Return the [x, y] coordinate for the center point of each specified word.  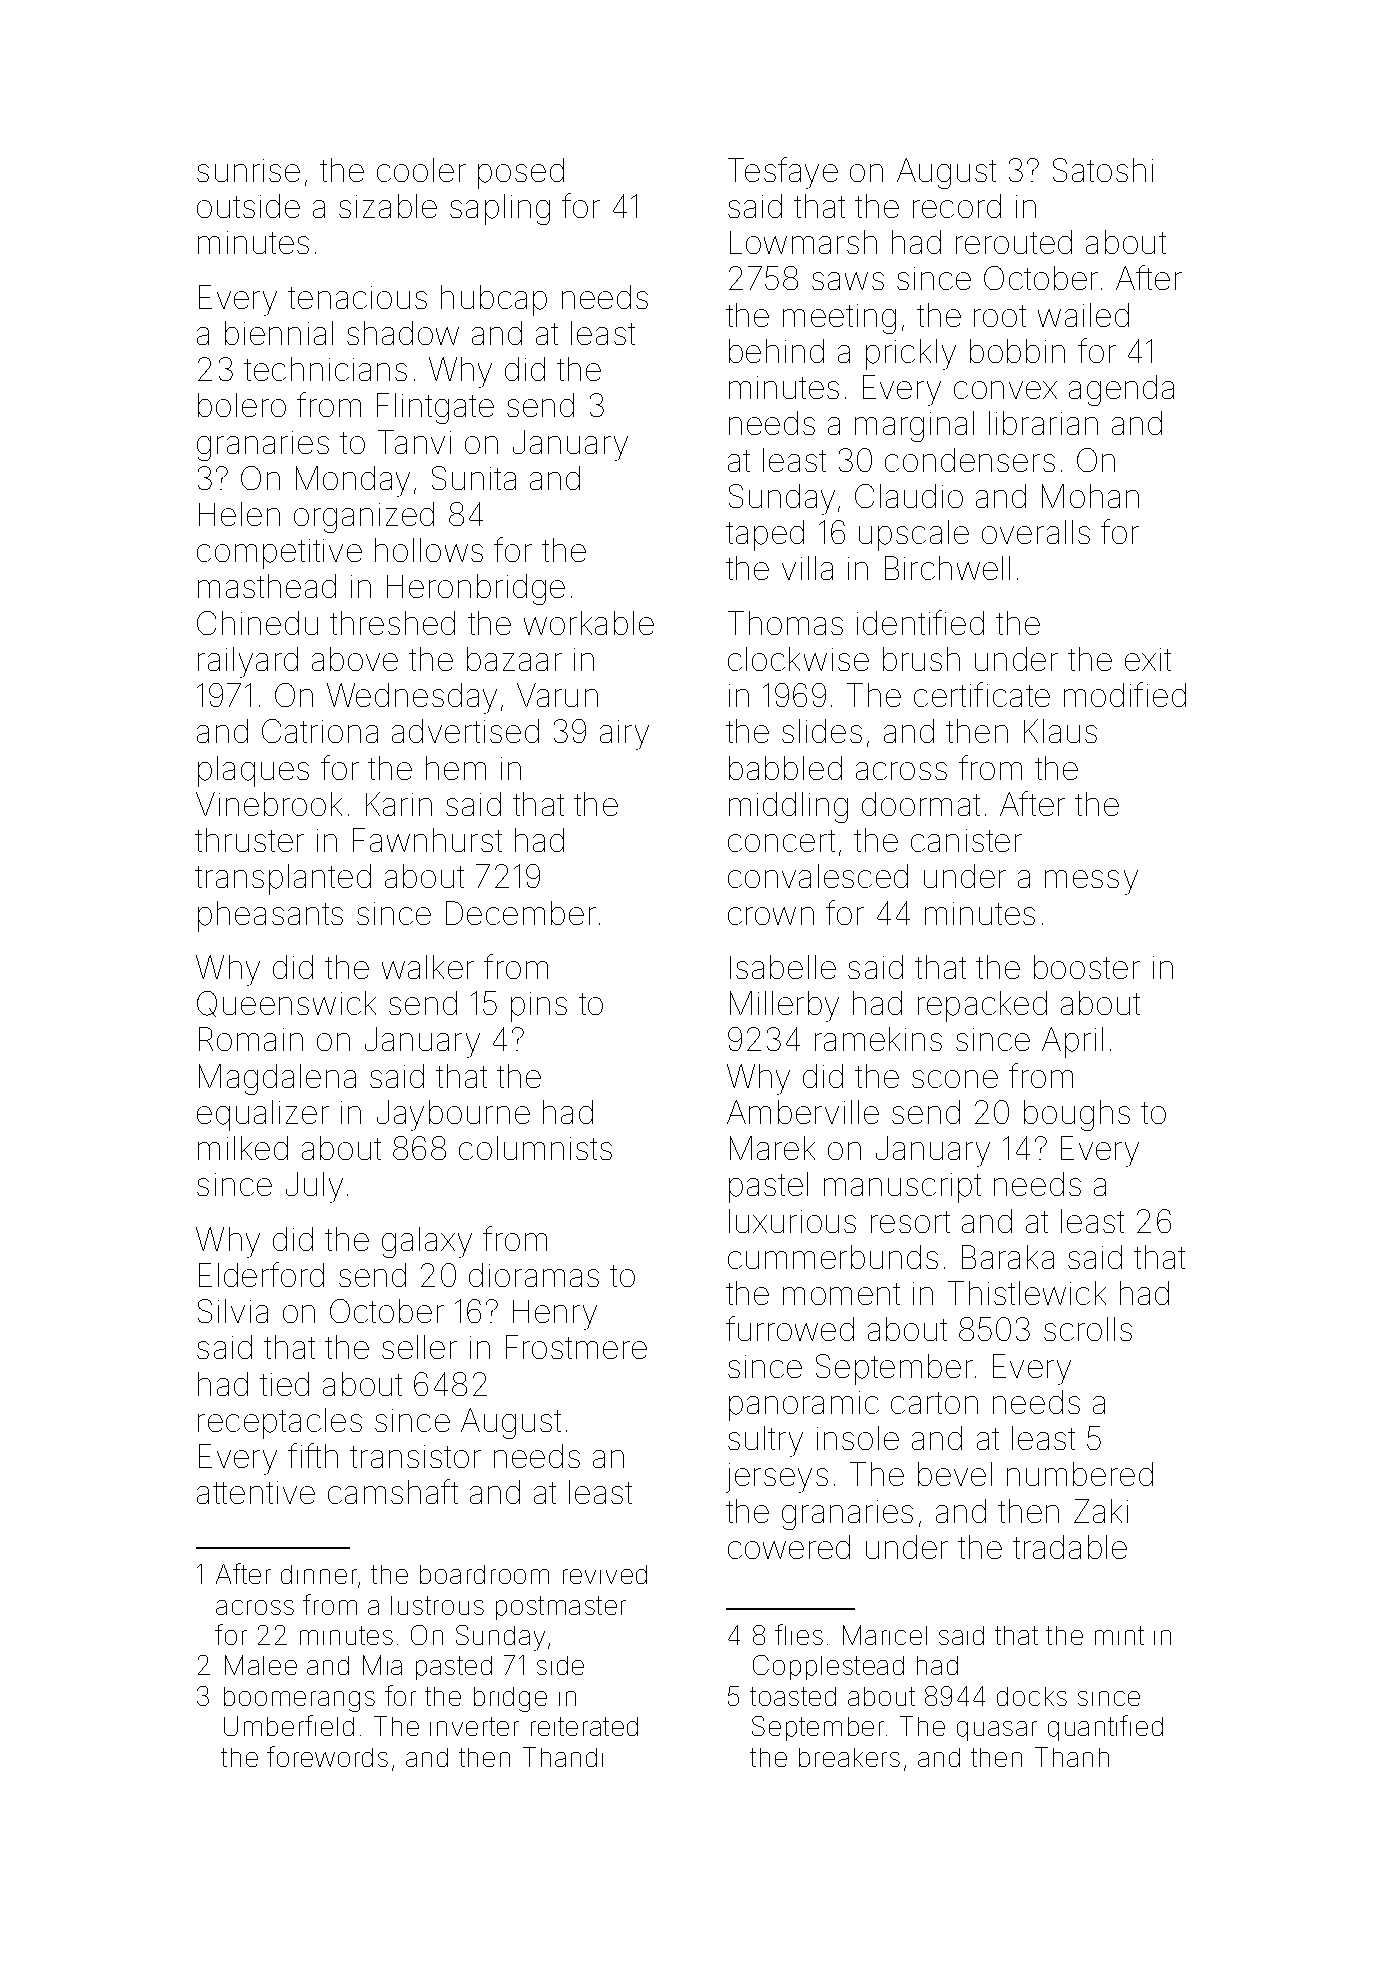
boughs [1077, 1115]
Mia [382, 1665]
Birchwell [947, 568]
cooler [421, 170]
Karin [399, 804]
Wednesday [412, 698]
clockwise [798, 659]
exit [1148, 659]
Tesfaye [783, 173]
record [957, 206]
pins [539, 1007]
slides [822, 731]
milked [243, 1148]
